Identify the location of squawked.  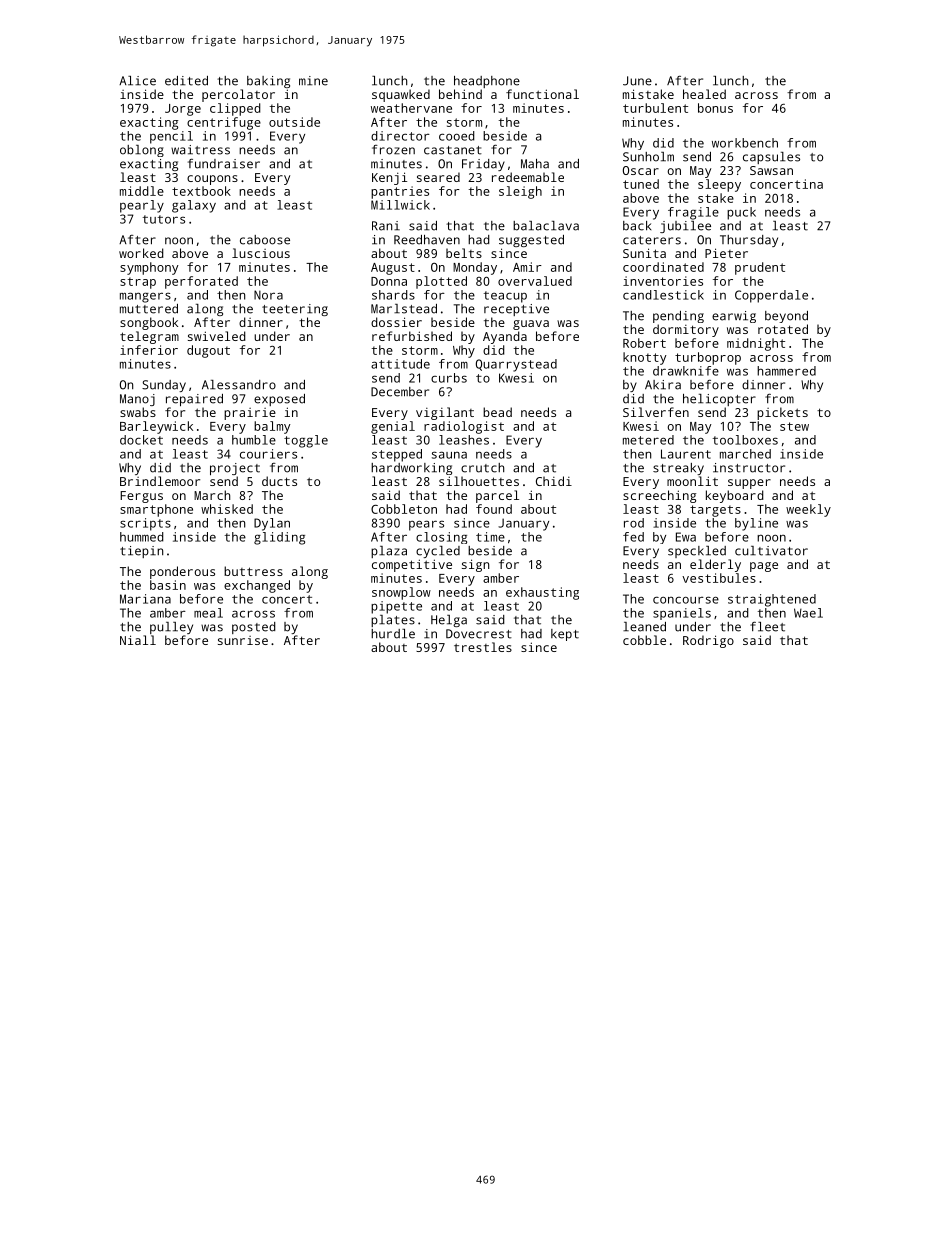
(401, 95).
